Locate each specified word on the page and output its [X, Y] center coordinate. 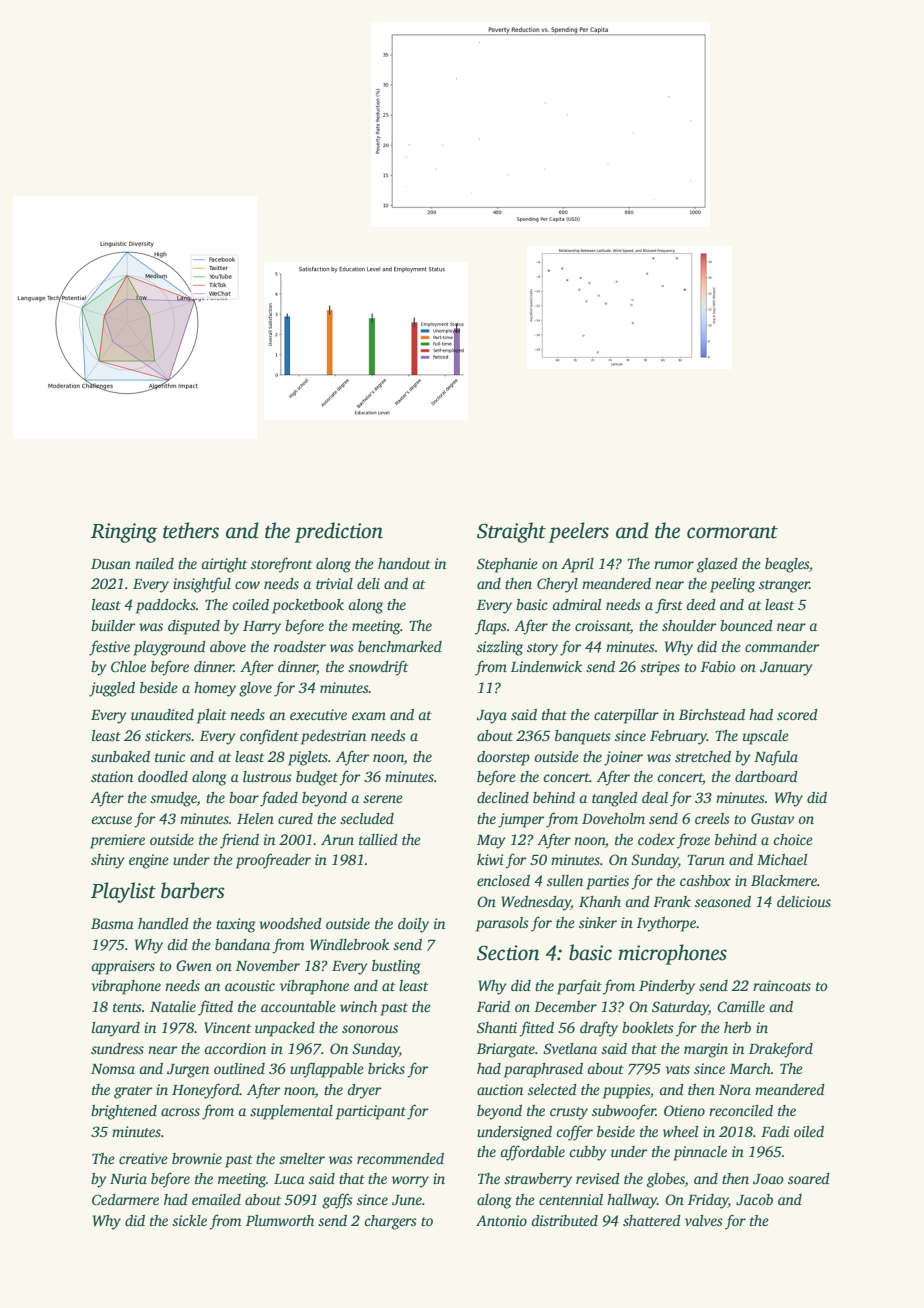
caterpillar [626, 716]
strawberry [538, 1180]
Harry [262, 628]
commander [782, 646]
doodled [163, 776]
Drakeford [781, 1050]
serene [383, 799]
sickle [189, 1220]
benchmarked [400, 646]
